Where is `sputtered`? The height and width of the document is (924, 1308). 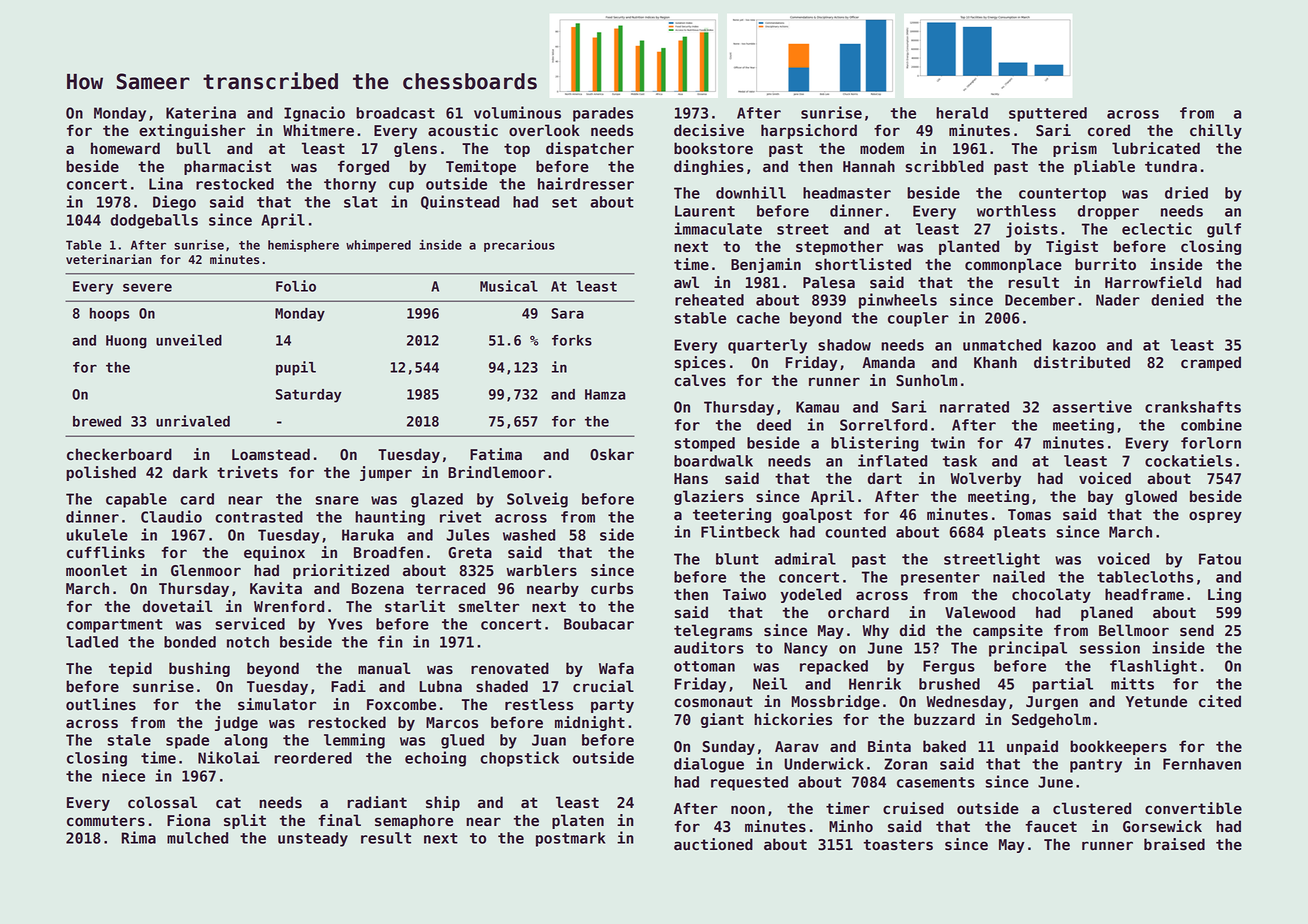 sputtered is located at coordinates (1048, 114).
